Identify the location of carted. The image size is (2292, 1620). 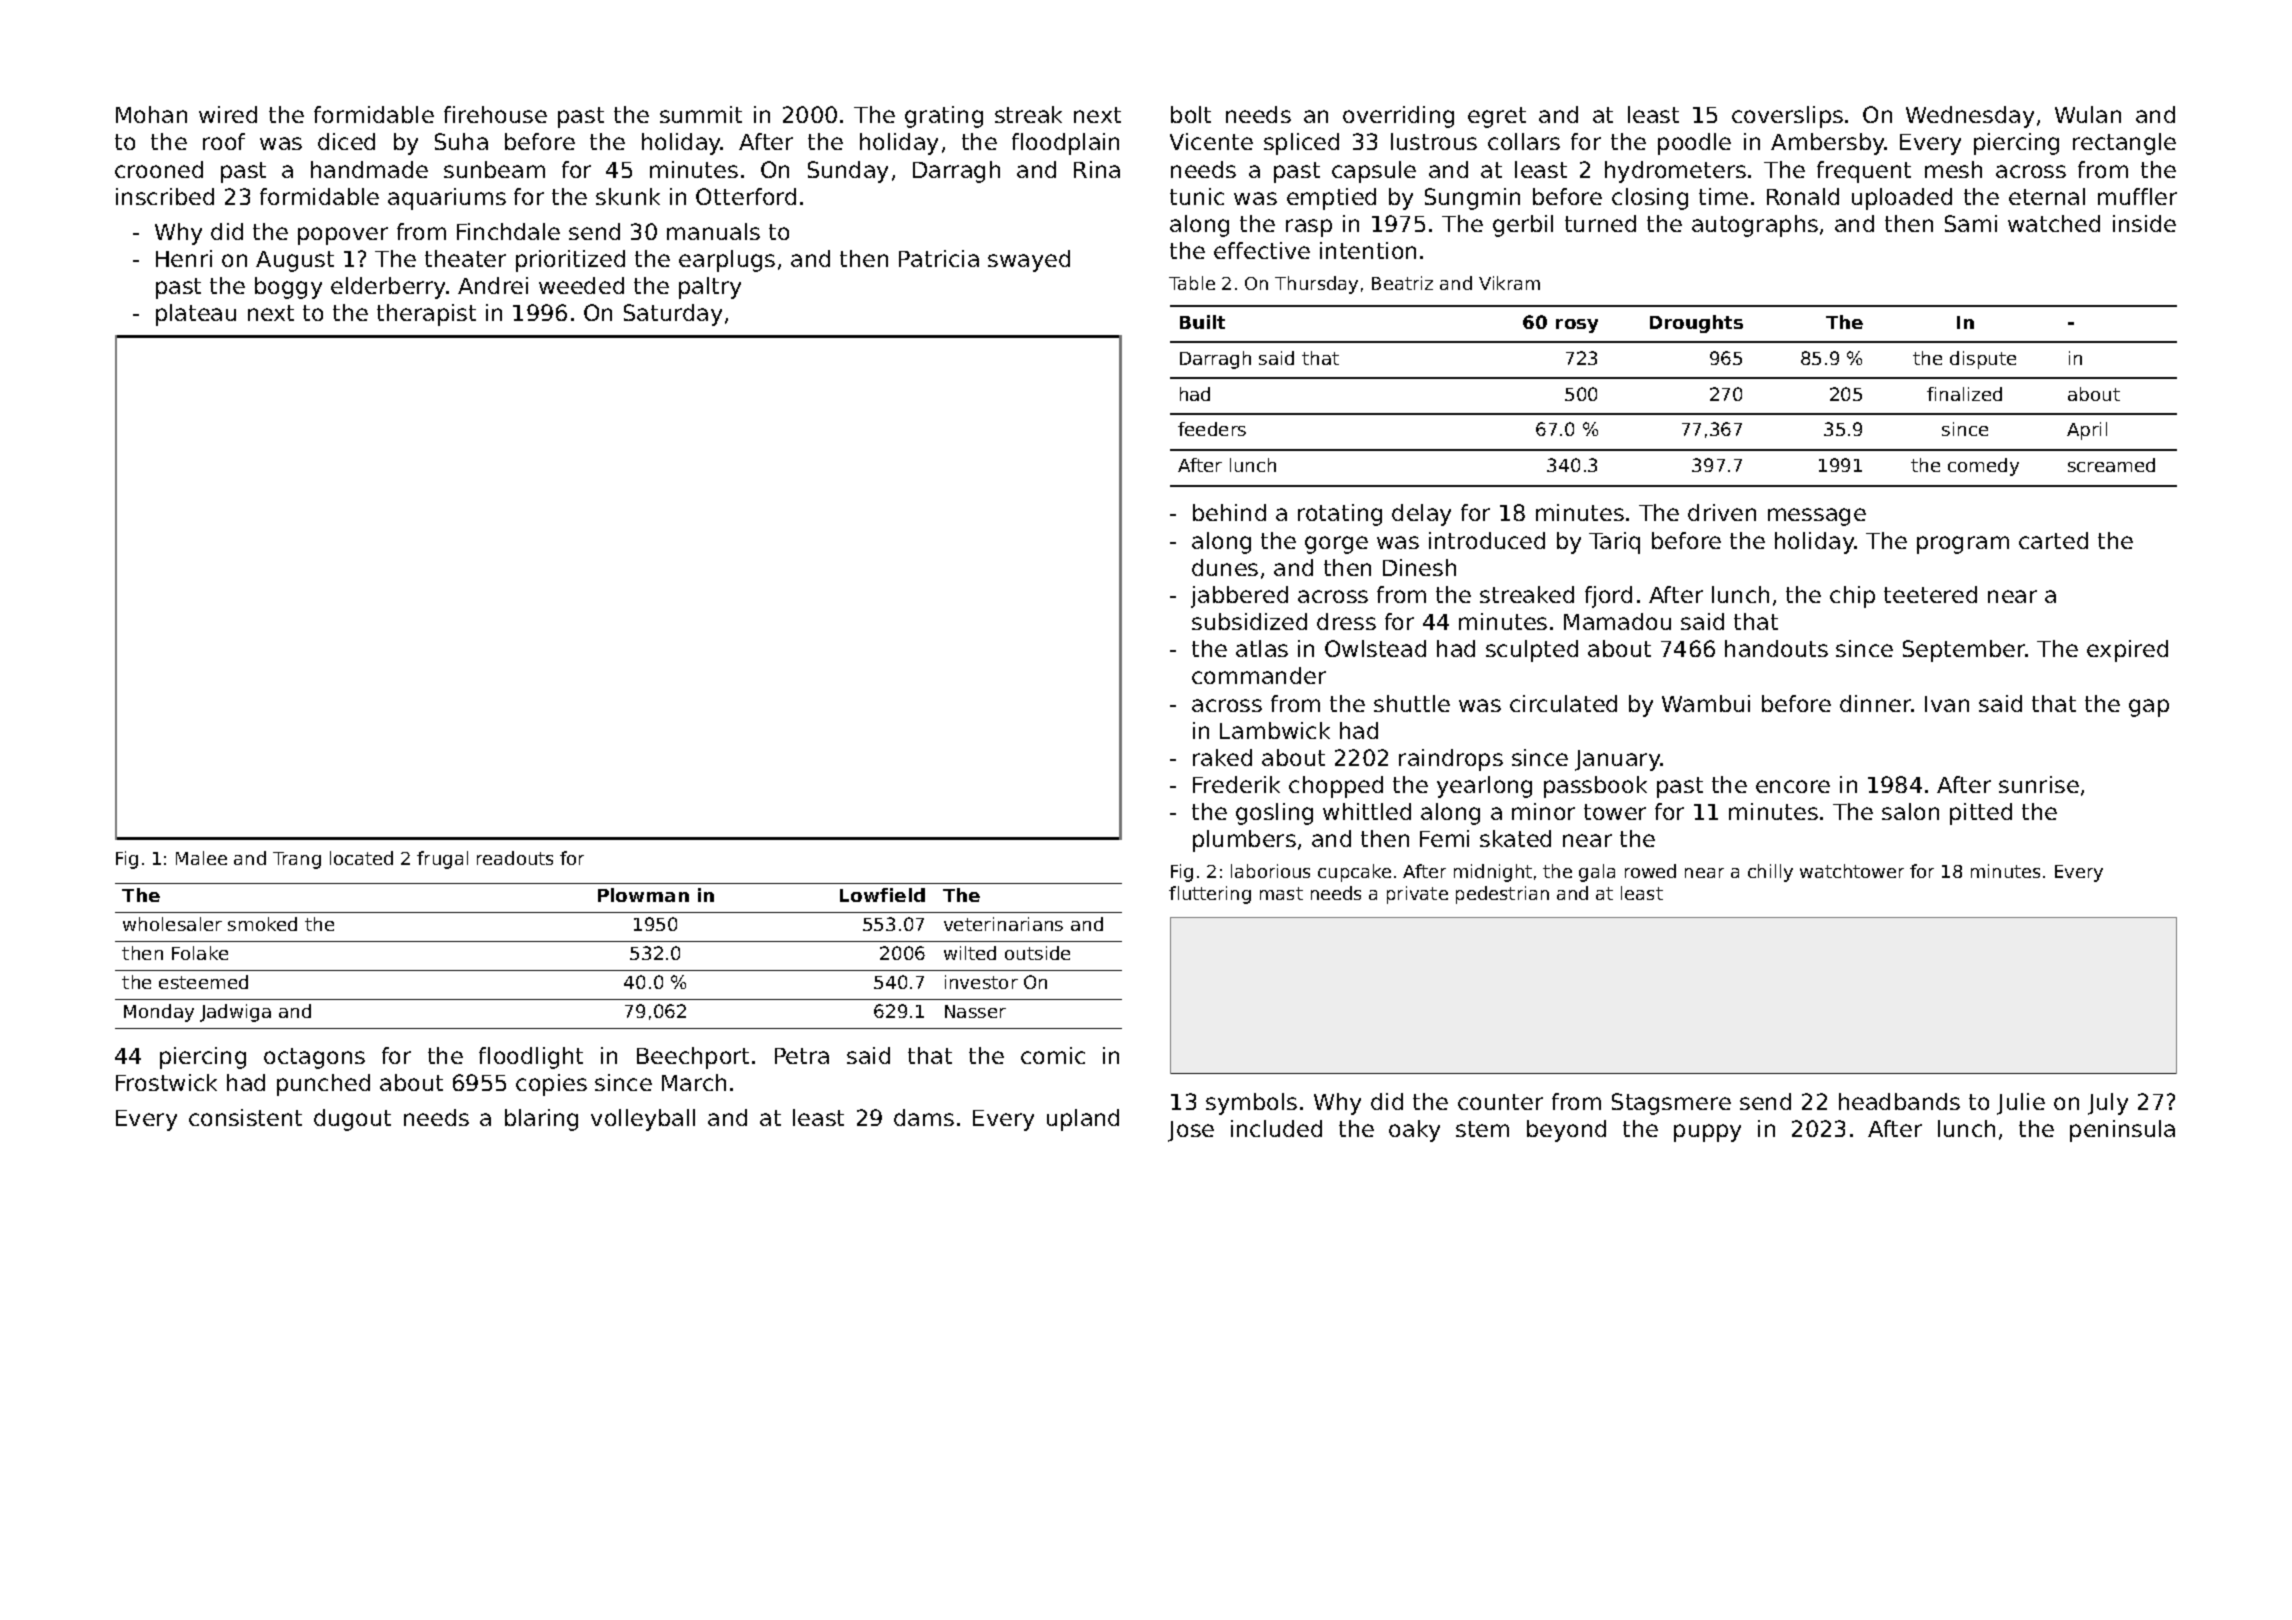
(2053, 540).
